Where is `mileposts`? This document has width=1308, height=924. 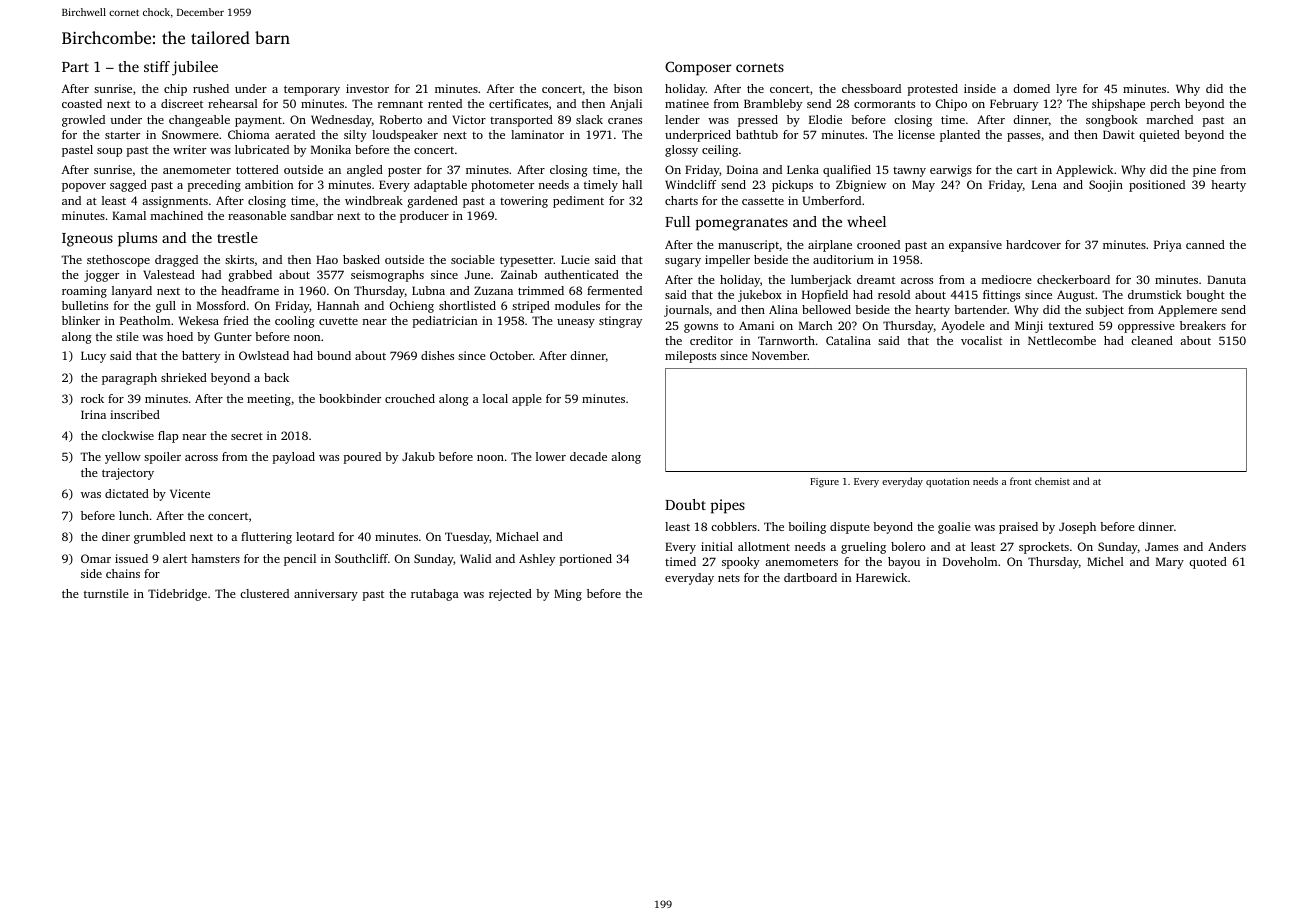 mileposts is located at coordinates (690, 357).
